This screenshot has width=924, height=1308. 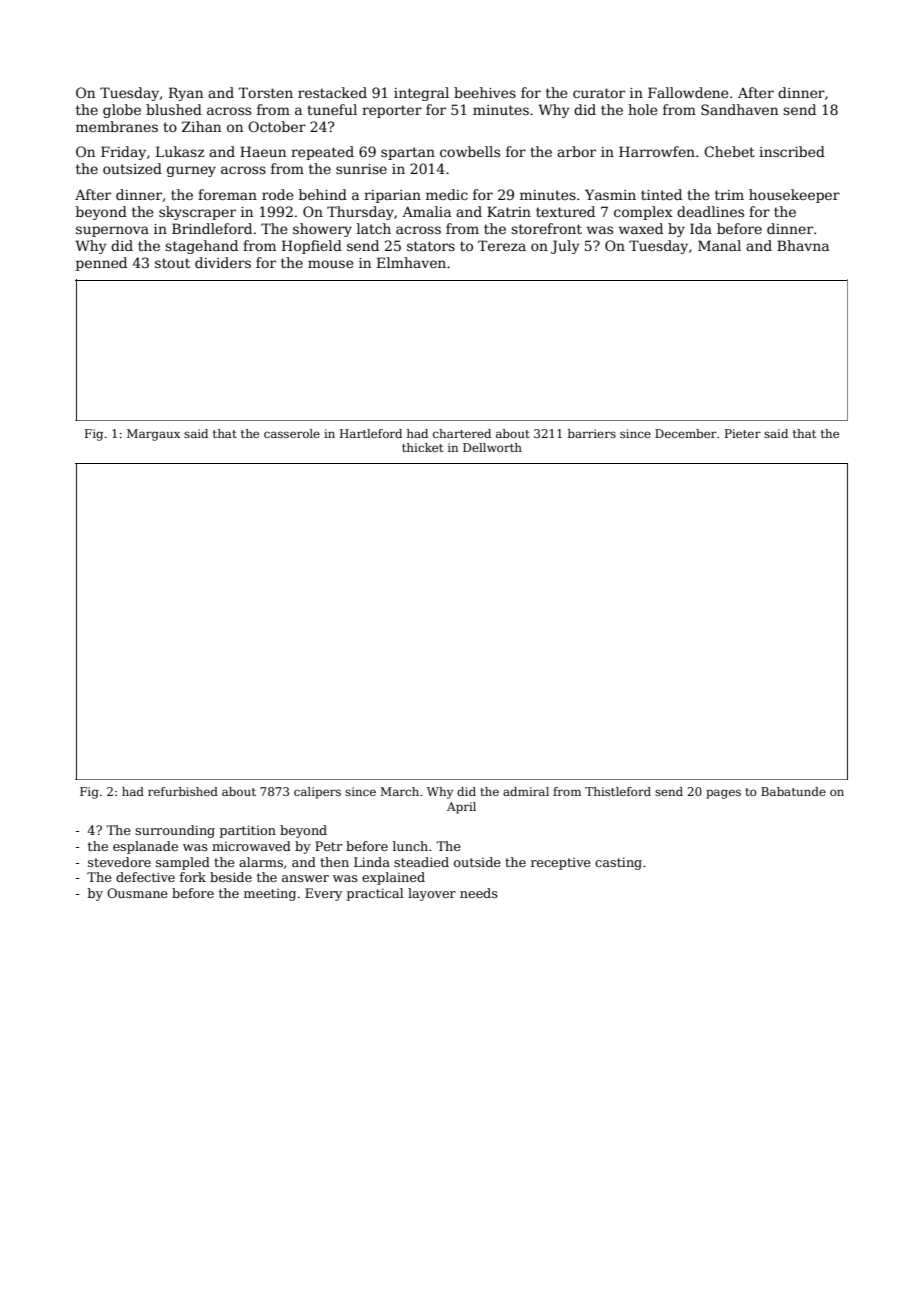 What do you see at coordinates (153, 435) in the screenshot?
I see `Margaux` at bounding box center [153, 435].
